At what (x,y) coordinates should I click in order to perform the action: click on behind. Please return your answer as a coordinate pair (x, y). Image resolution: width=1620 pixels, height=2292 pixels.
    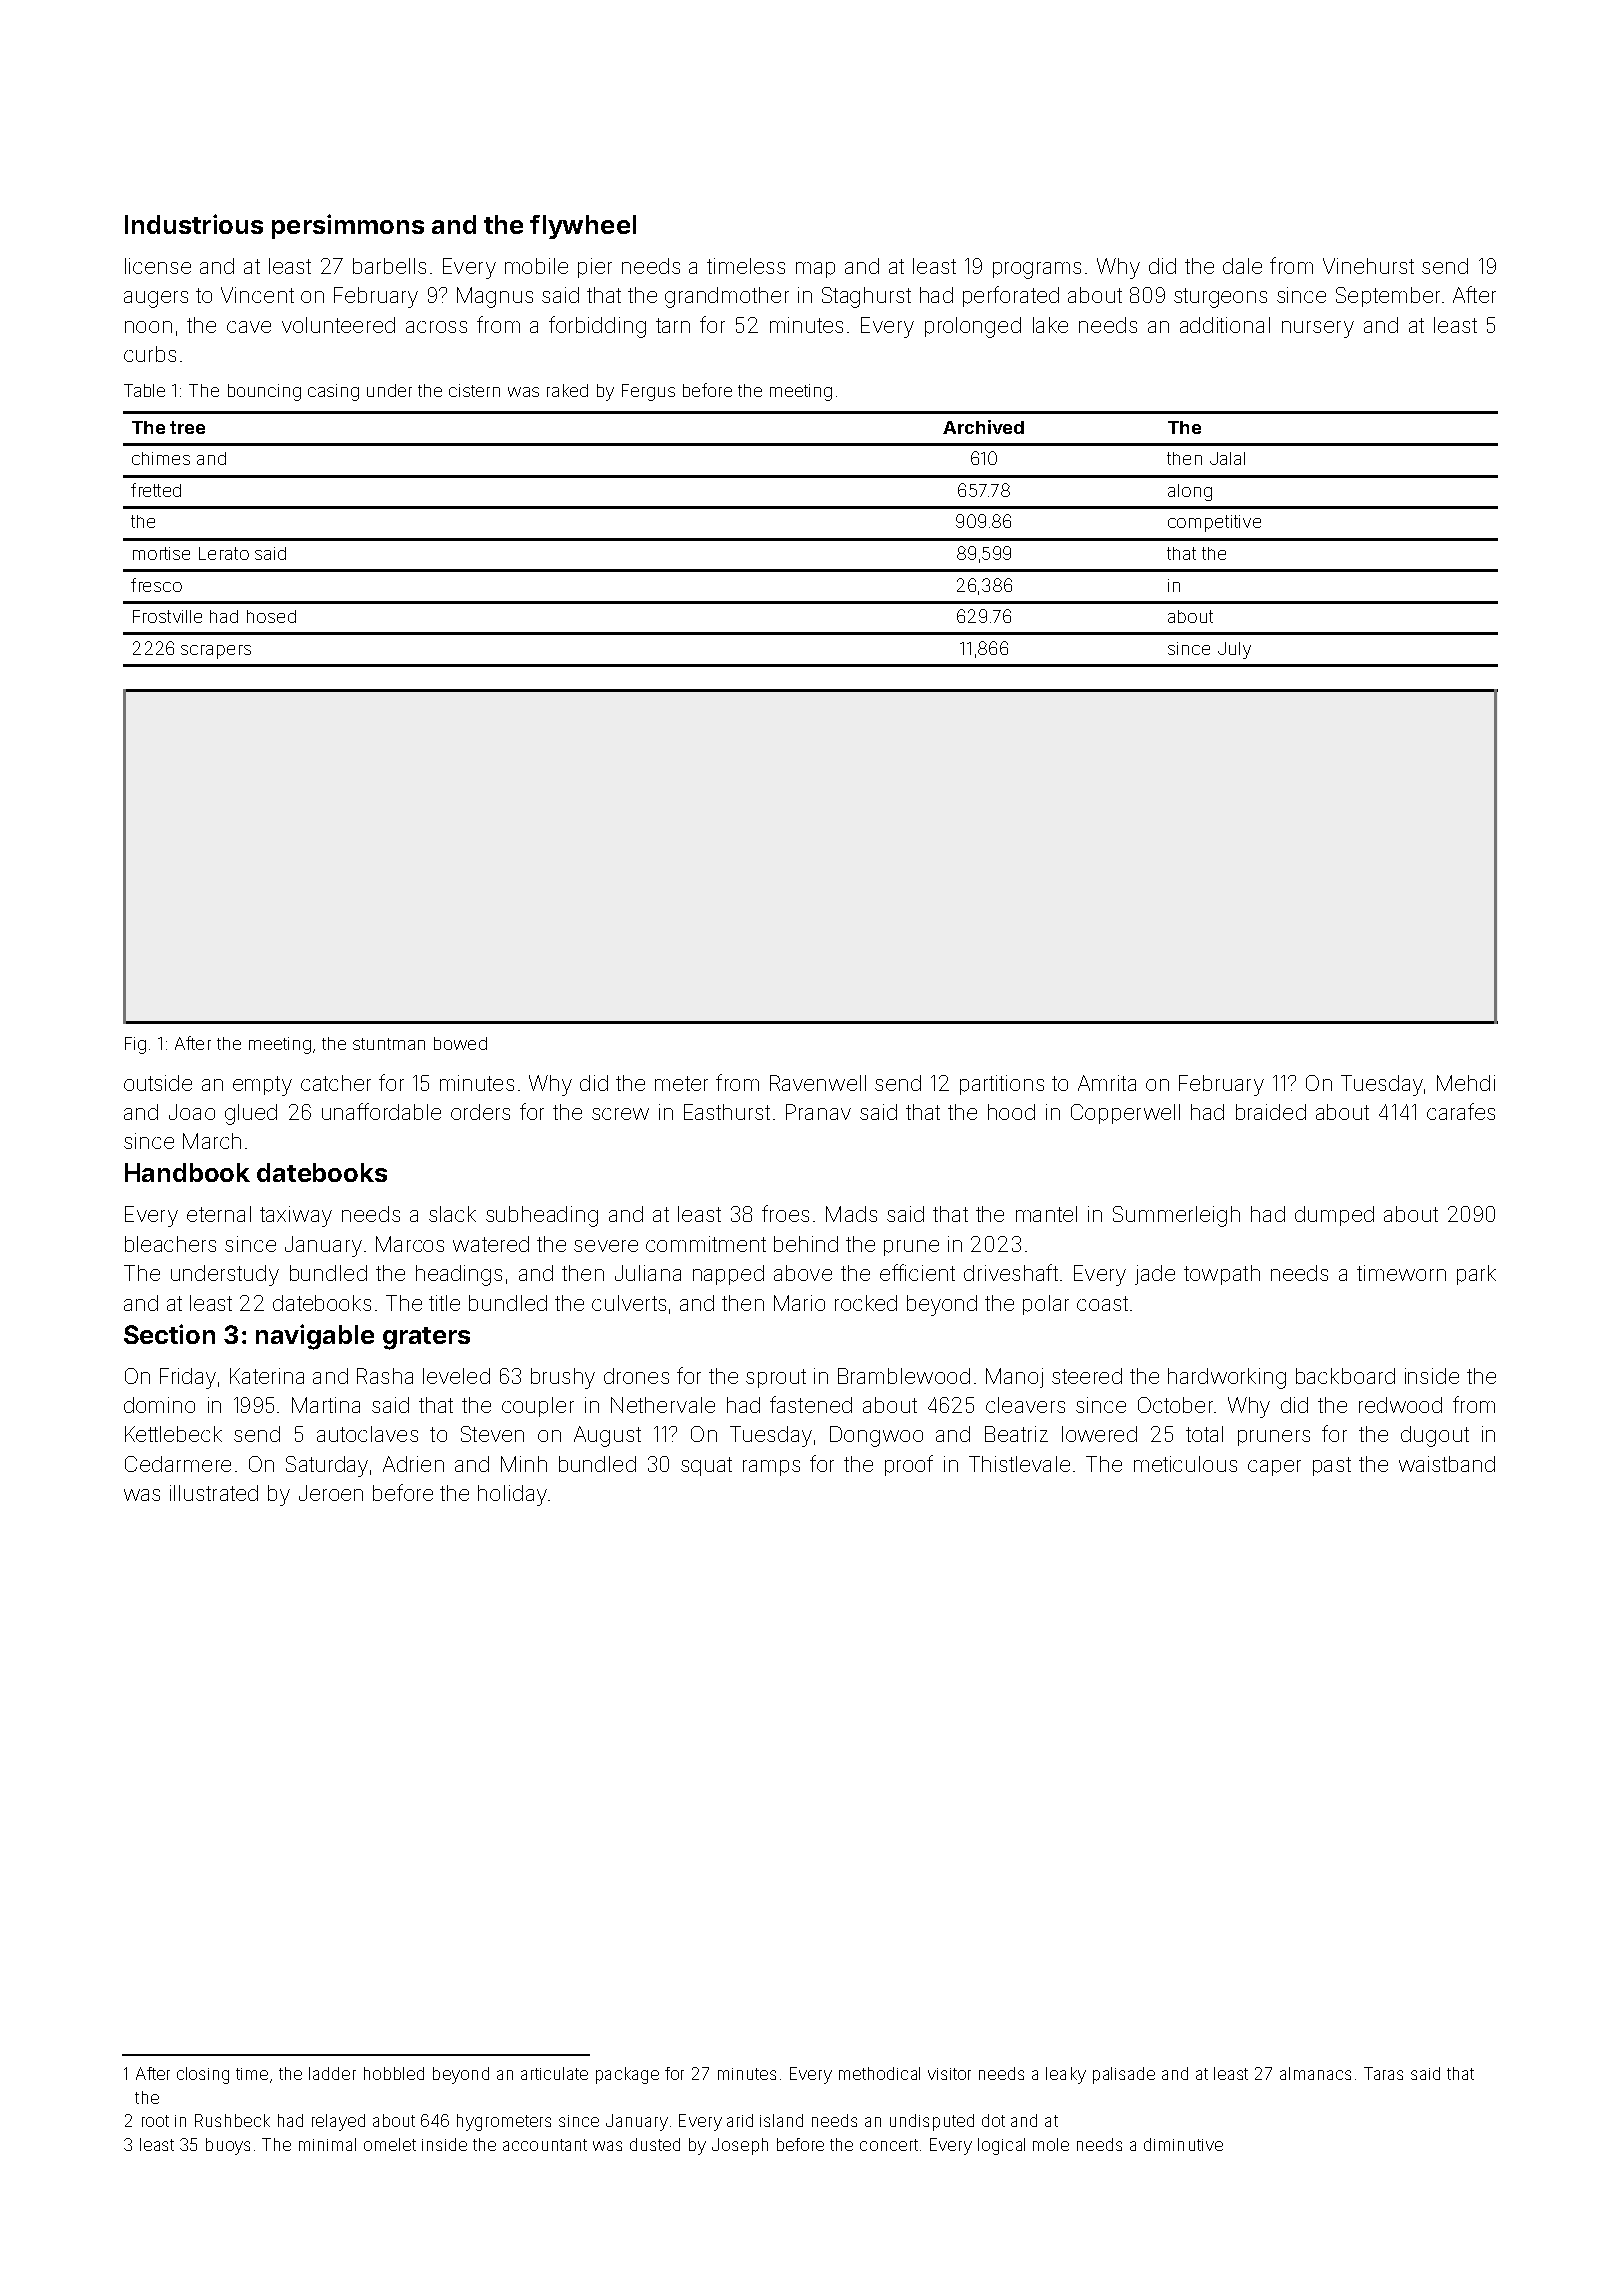
    Looking at the image, I should click on (806, 1244).
